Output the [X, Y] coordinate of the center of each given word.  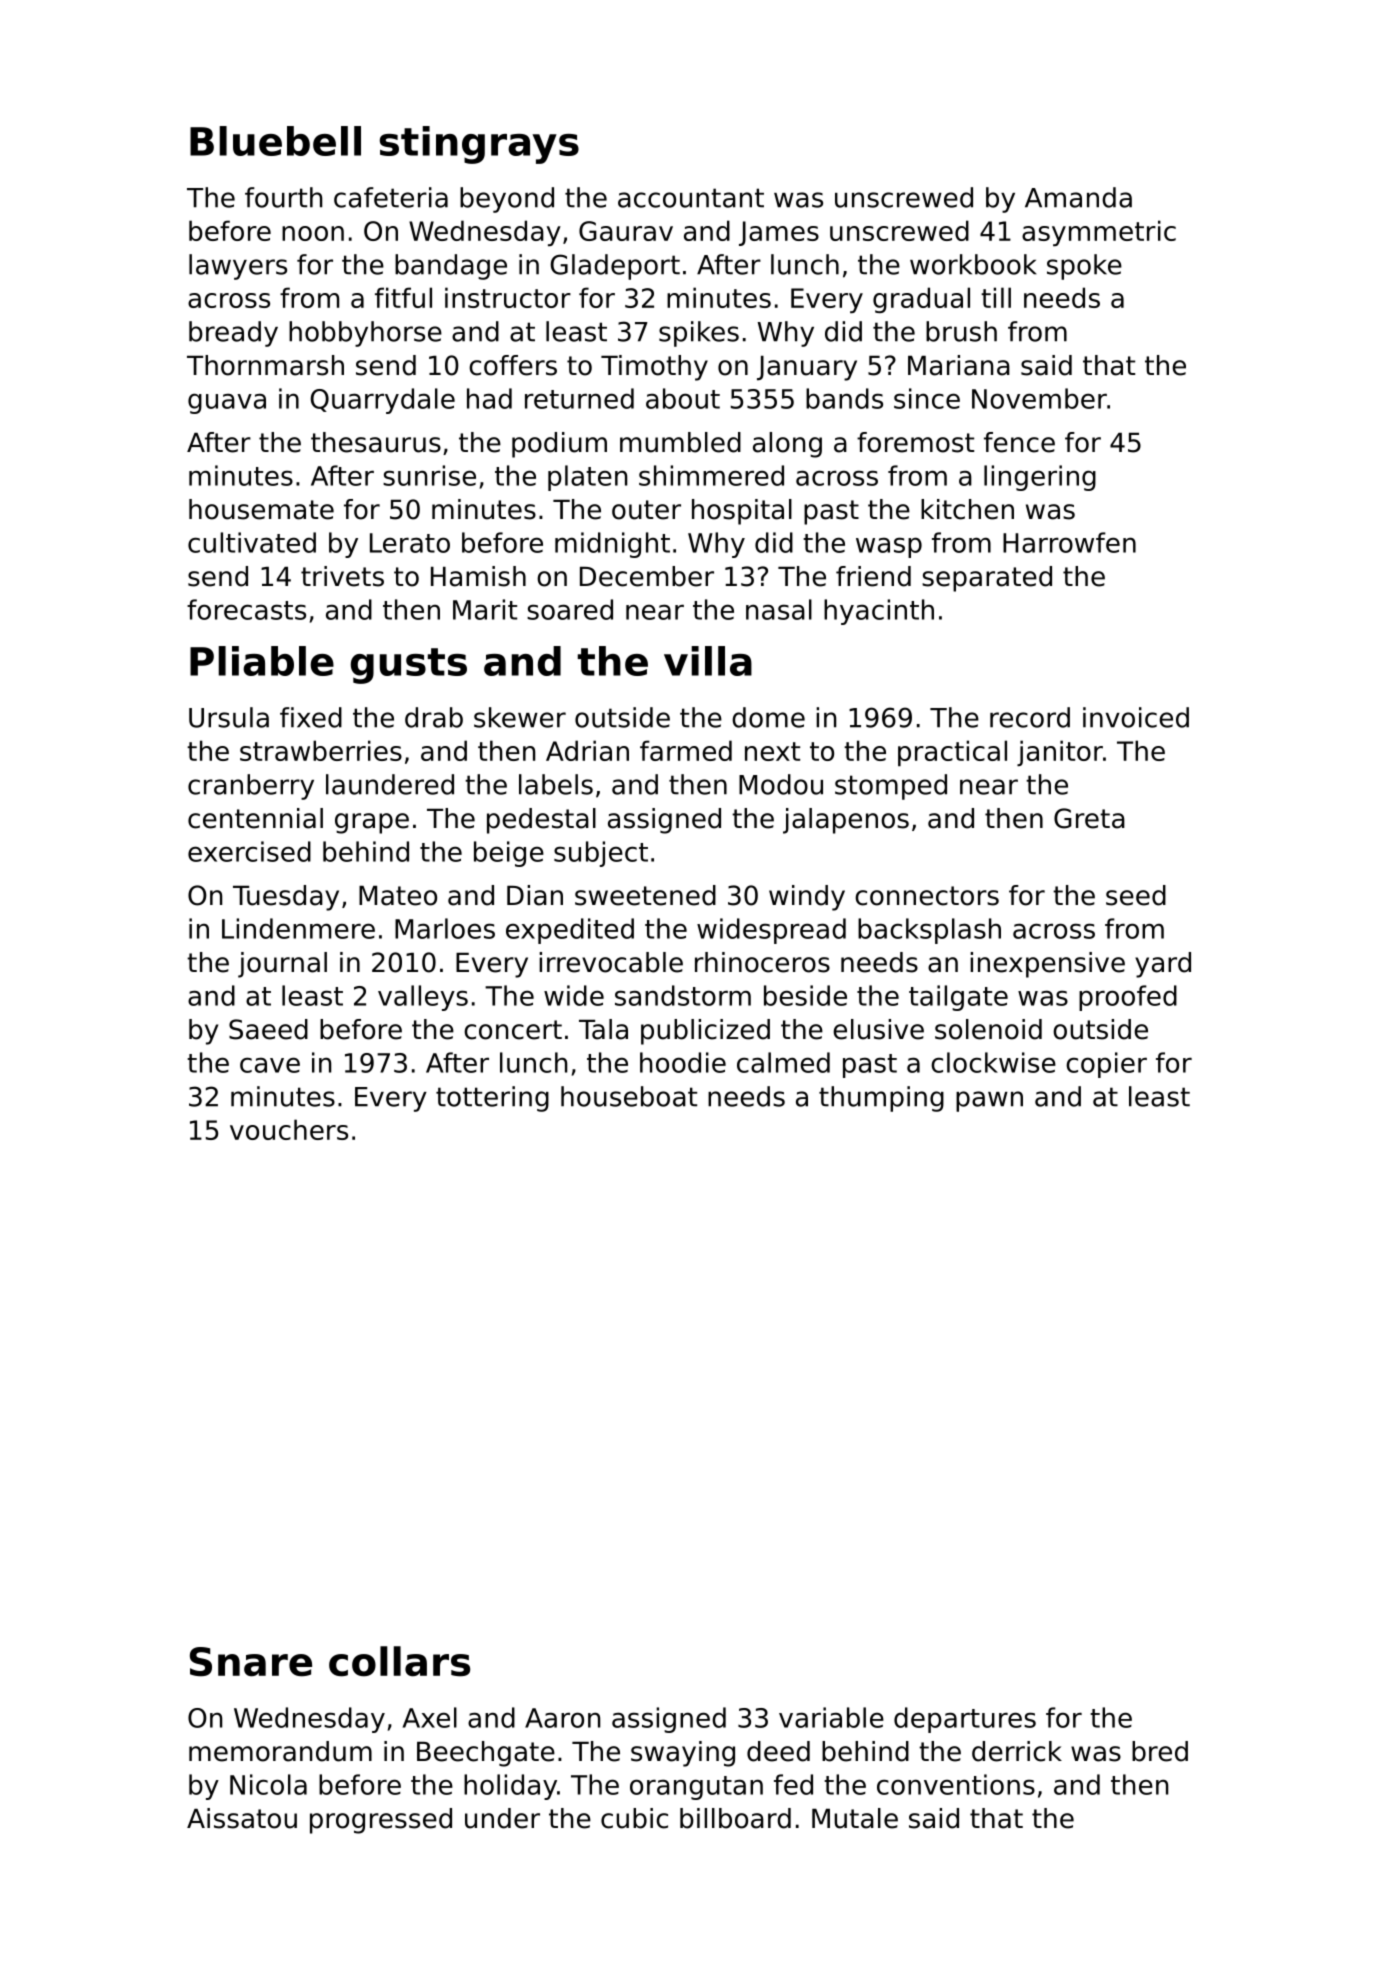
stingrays [479, 145]
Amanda [1078, 197]
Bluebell [275, 141]
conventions [956, 1784]
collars [399, 1661]
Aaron [562, 1718]
